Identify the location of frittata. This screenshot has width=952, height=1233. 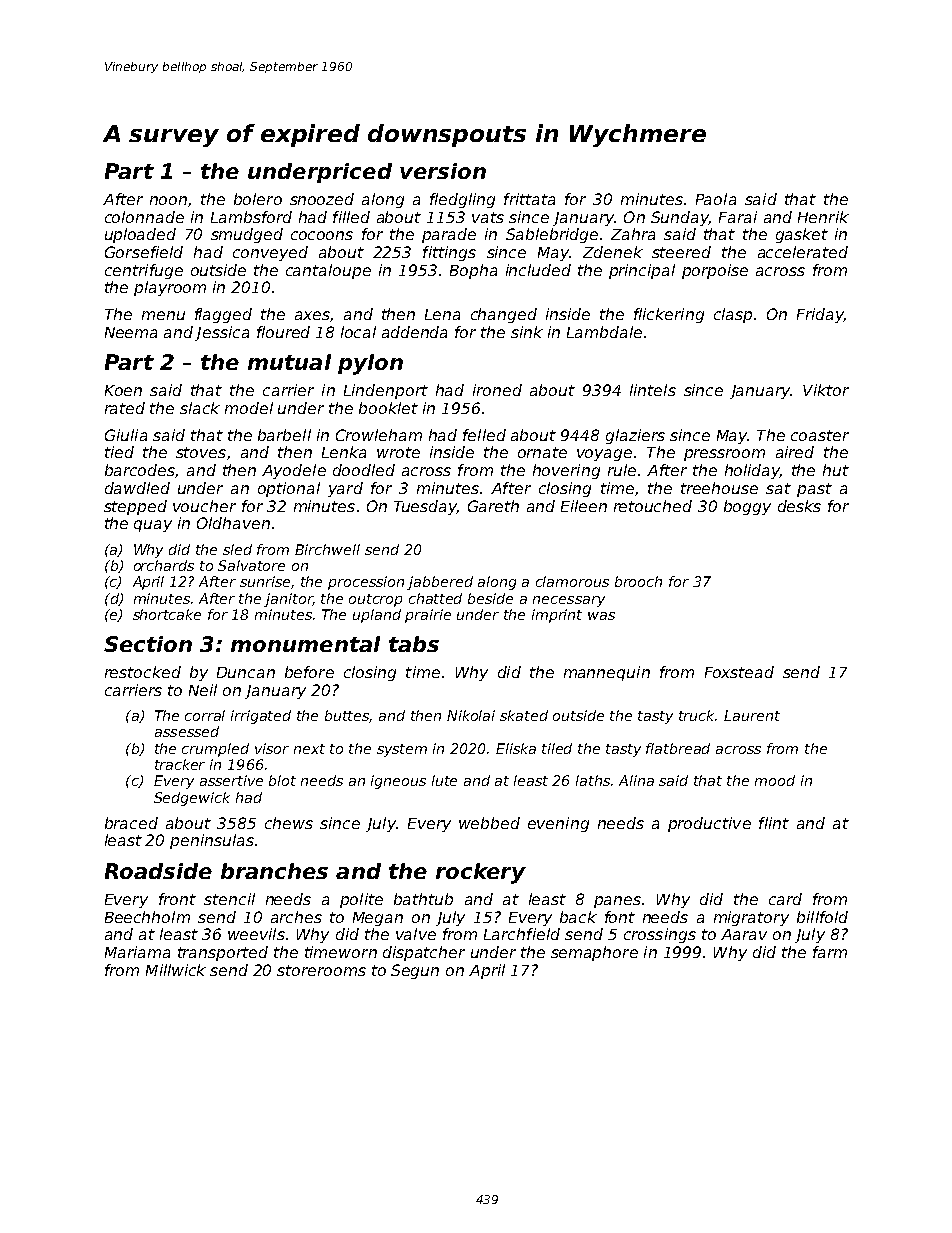
(529, 199).
